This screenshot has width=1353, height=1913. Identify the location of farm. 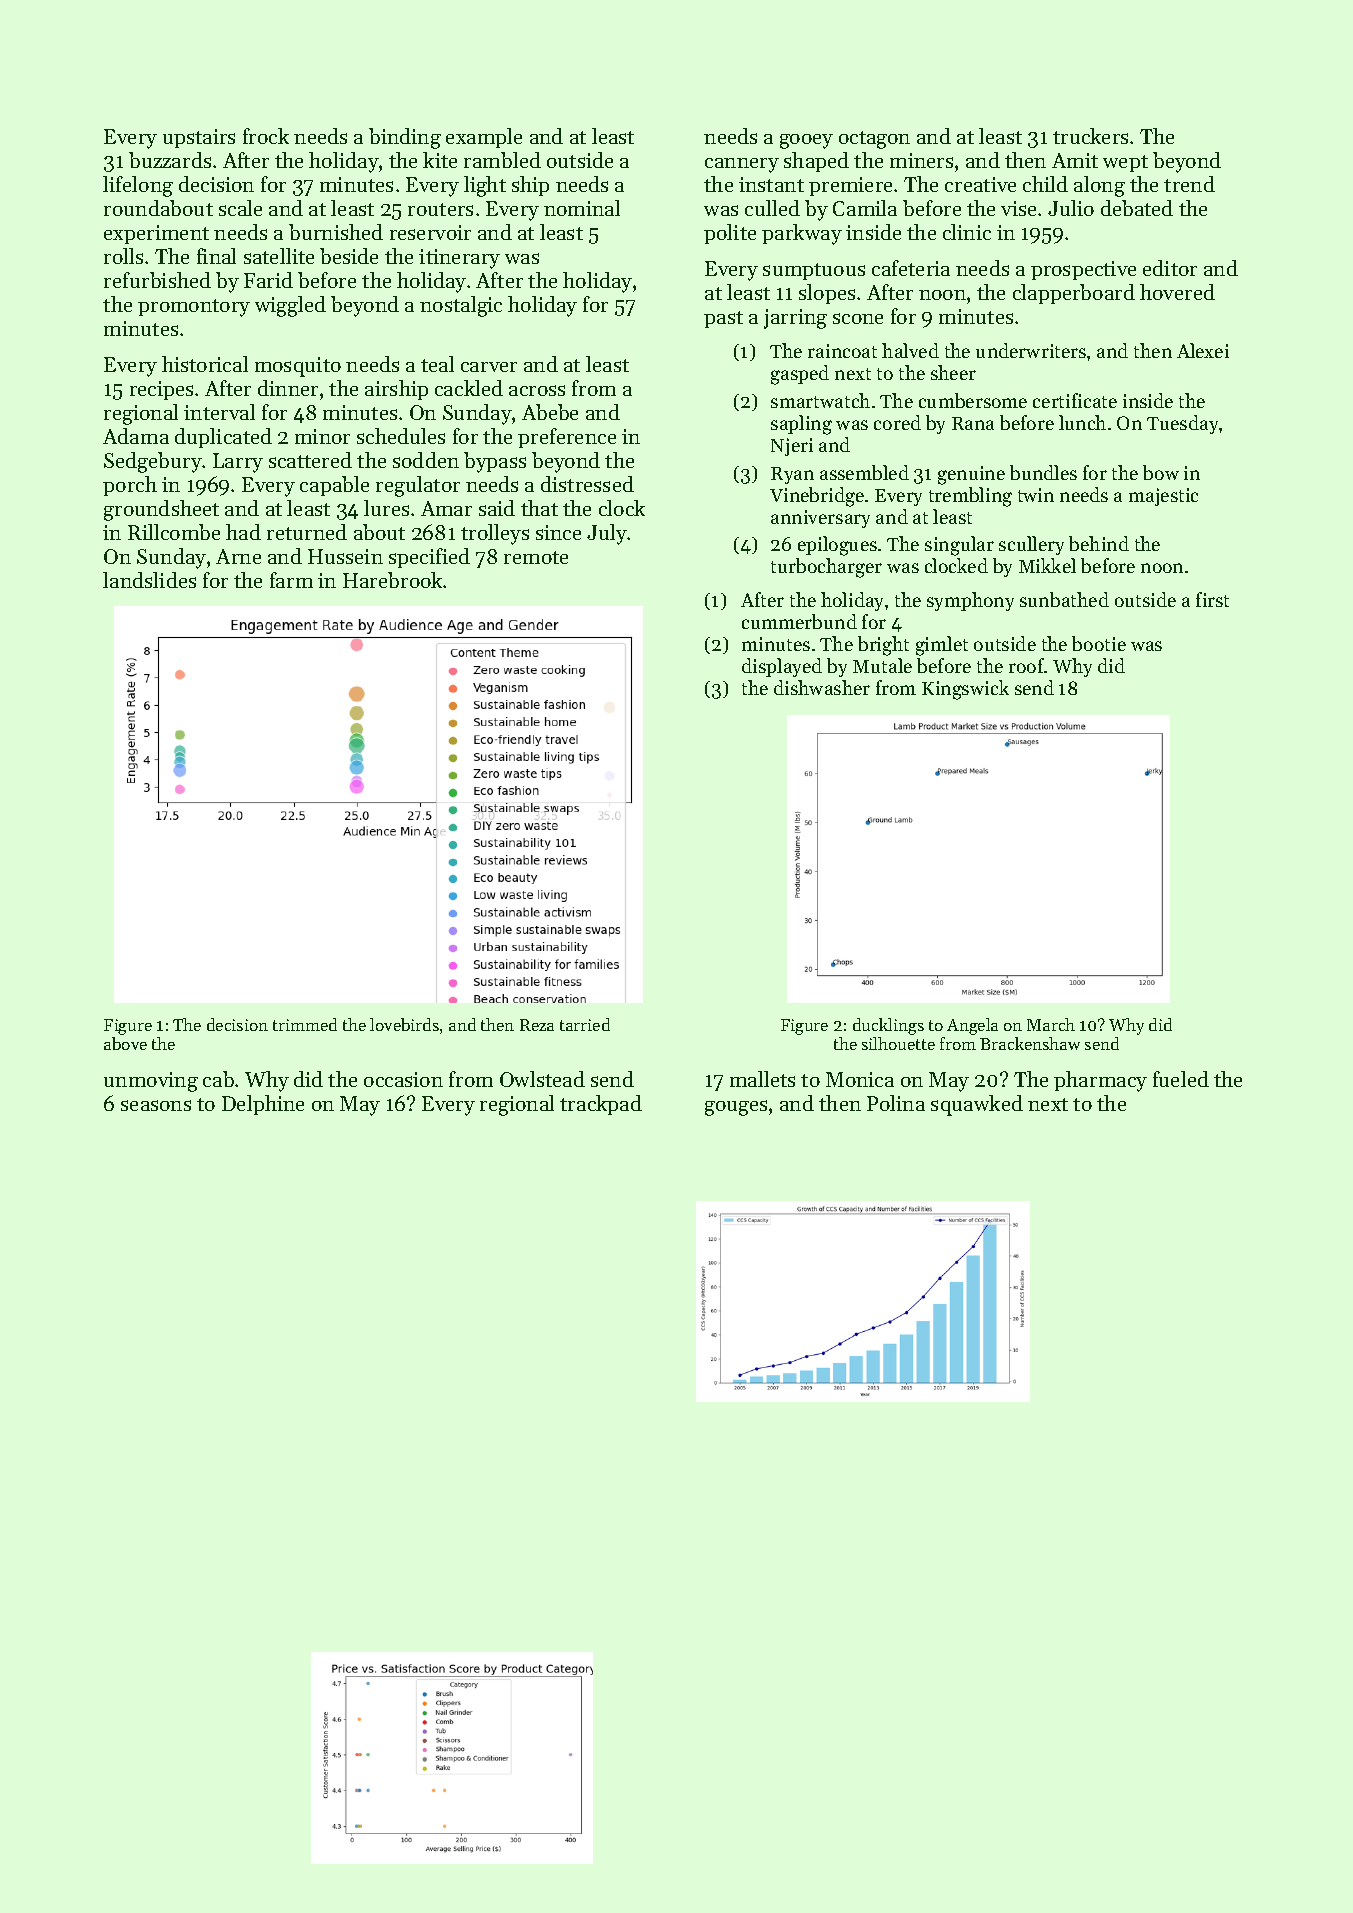
(291, 580).
